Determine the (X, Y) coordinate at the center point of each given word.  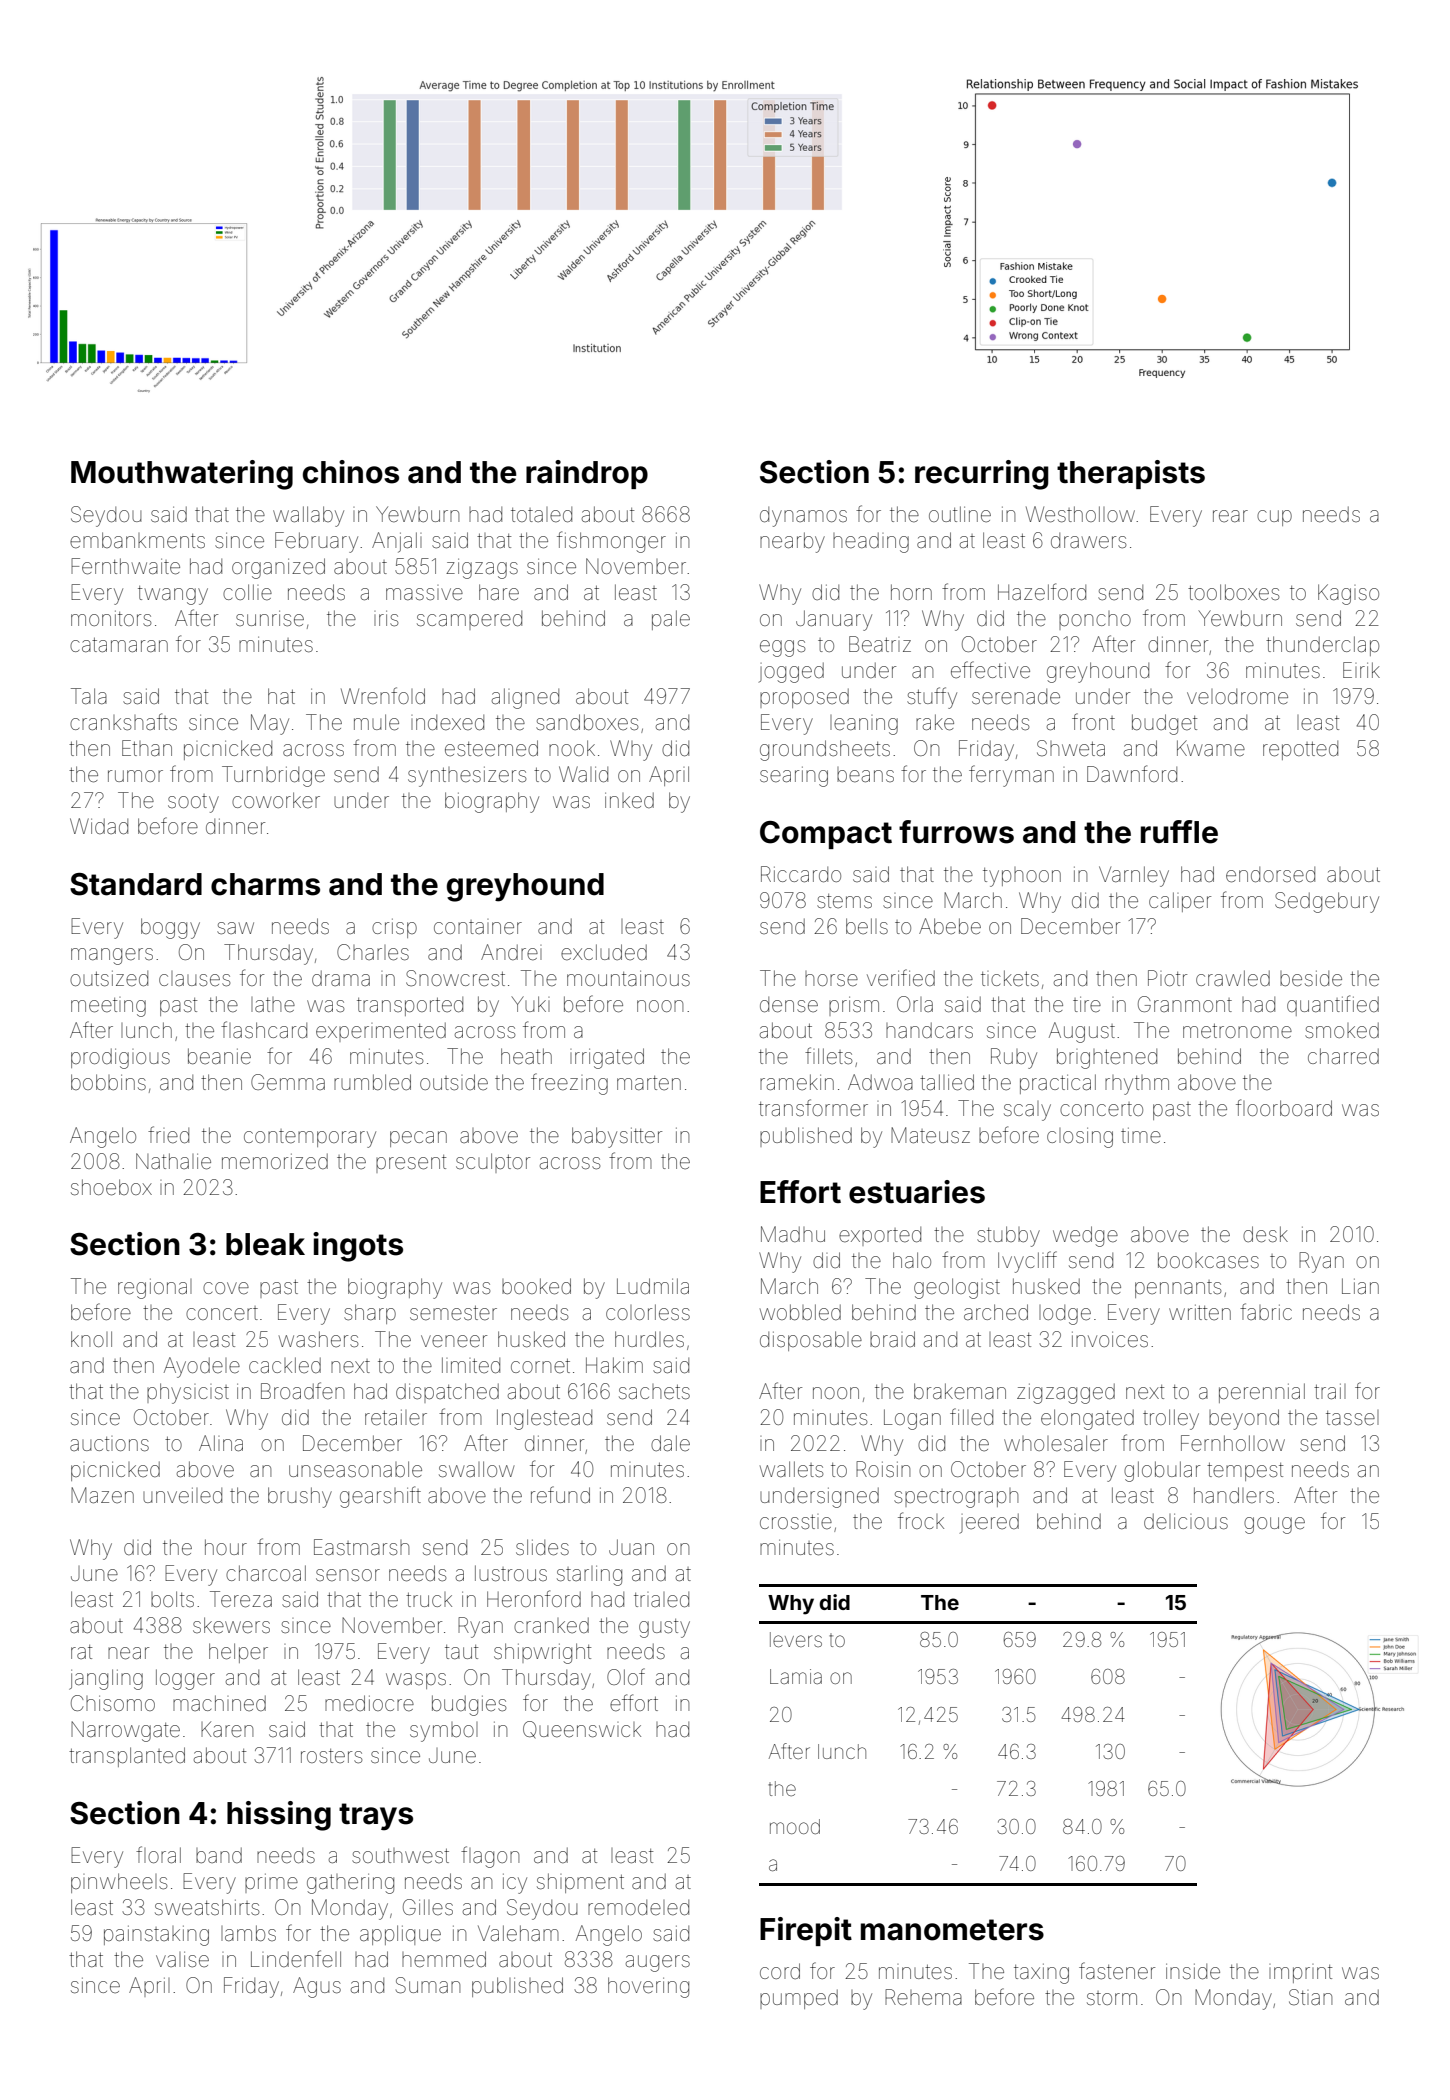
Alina (221, 1443)
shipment (580, 1883)
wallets (791, 1469)
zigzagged (1066, 1394)
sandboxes (587, 722)
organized (278, 568)
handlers (1234, 1495)
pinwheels (119, 1883)
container (478, 927)
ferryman (1011, 776)
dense (789, 1005)
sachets (654, 1392)
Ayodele (202, 1367)
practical (1058, 1084)
